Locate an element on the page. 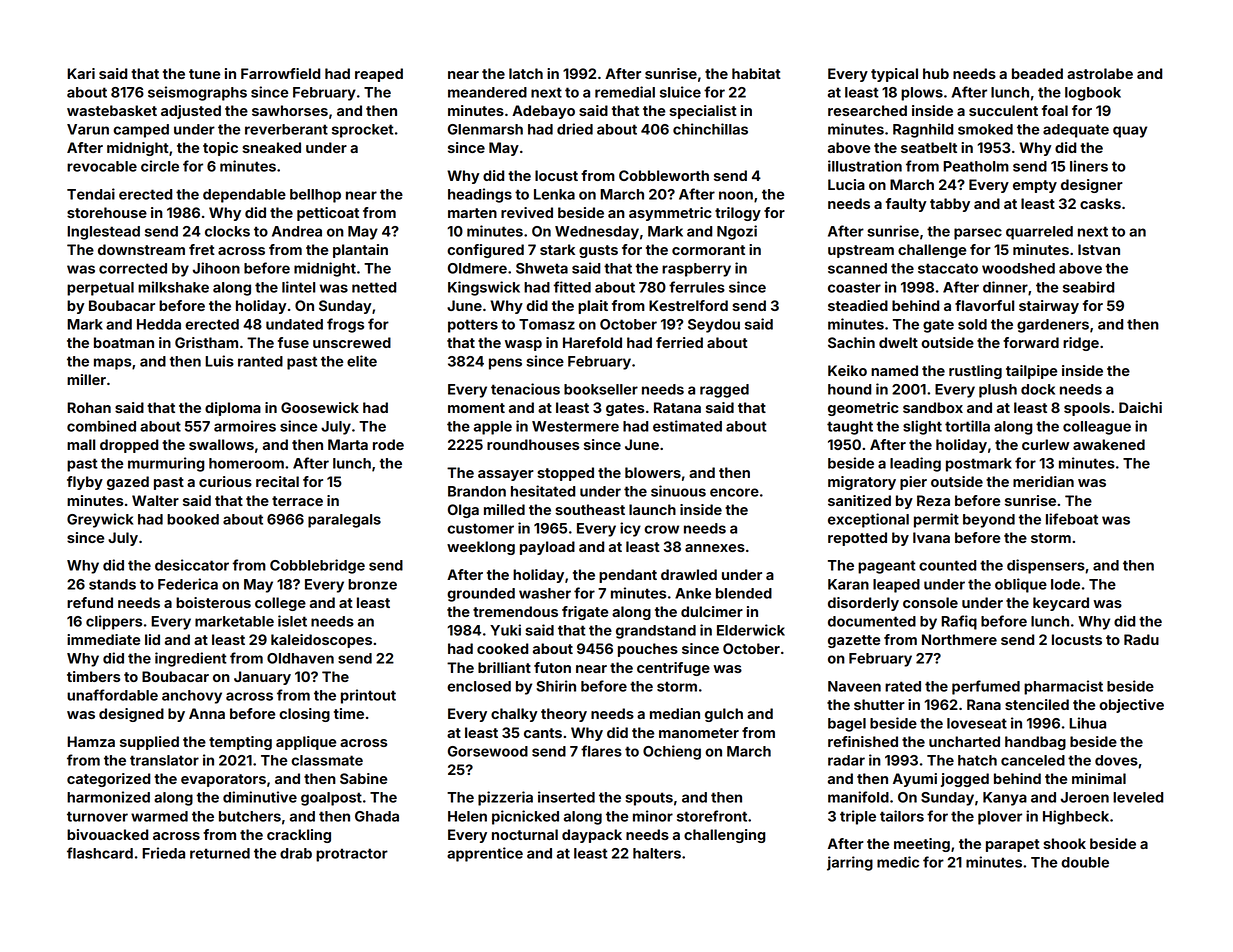 The image size is (1233, 952). headings is located at coordinates (480, 195).
